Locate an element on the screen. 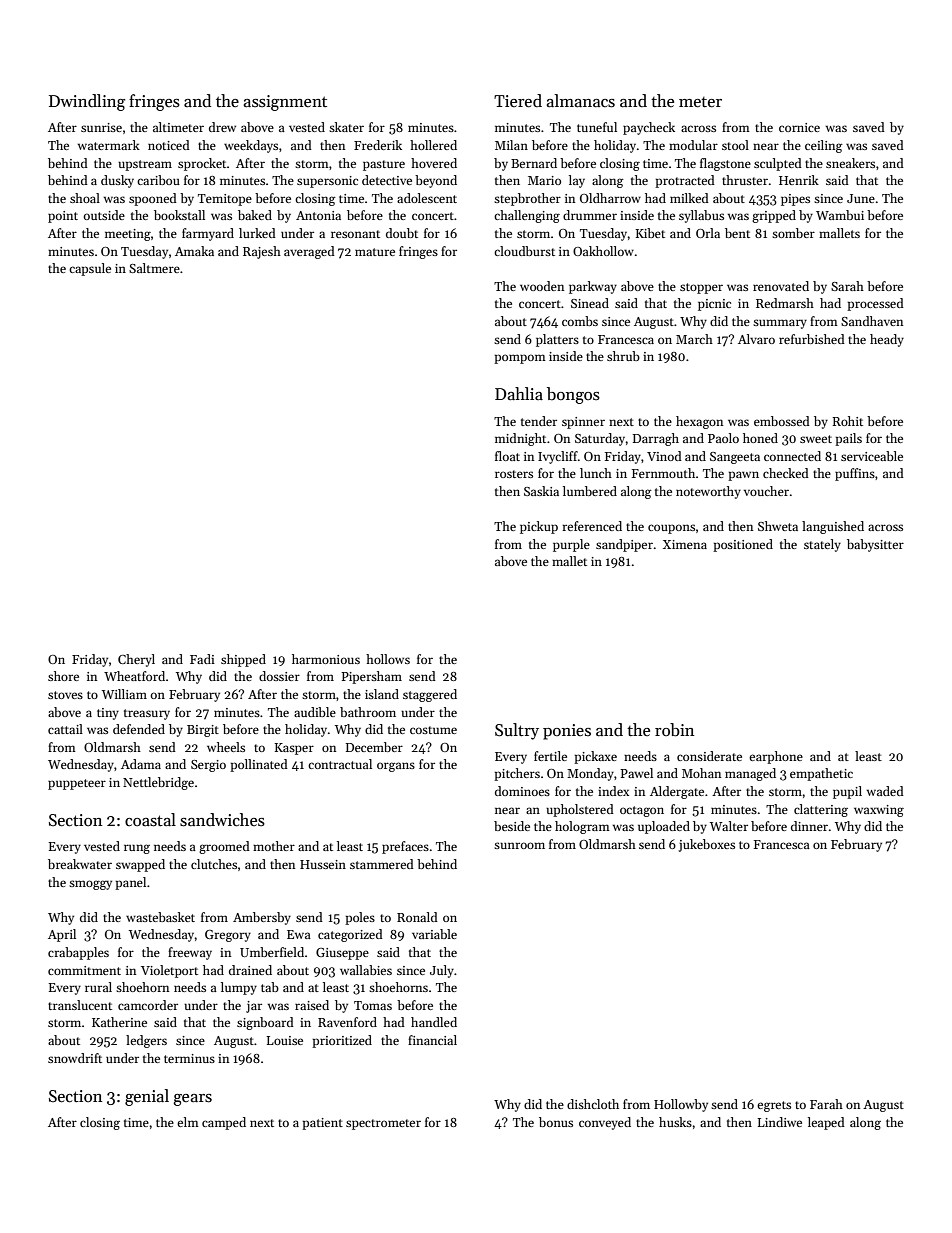 This screenshot has height=1233, width=952. handled is located at coordinates (434, 1022).
